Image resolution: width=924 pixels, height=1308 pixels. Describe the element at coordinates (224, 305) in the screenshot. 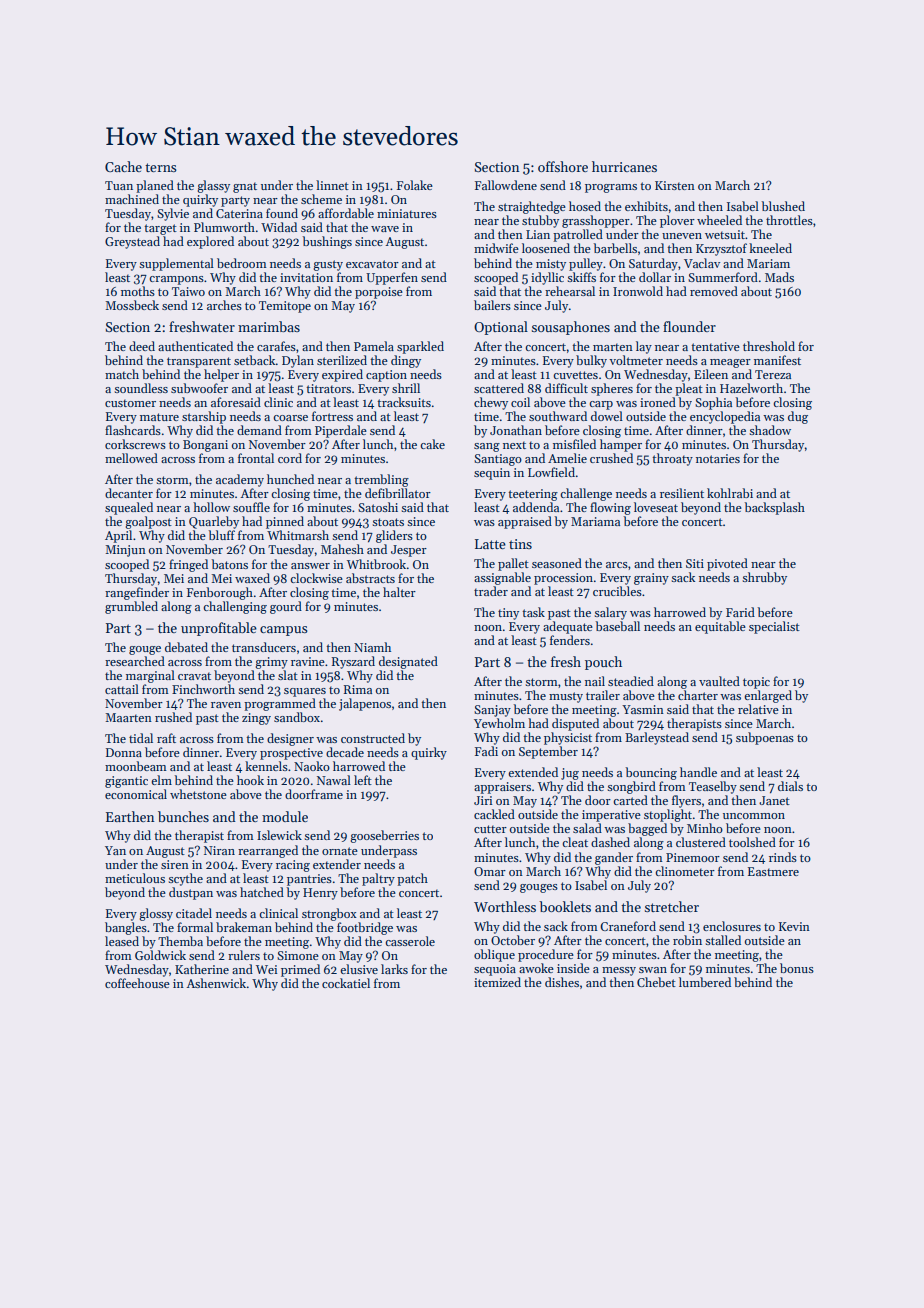

I see `arches` at that location.
